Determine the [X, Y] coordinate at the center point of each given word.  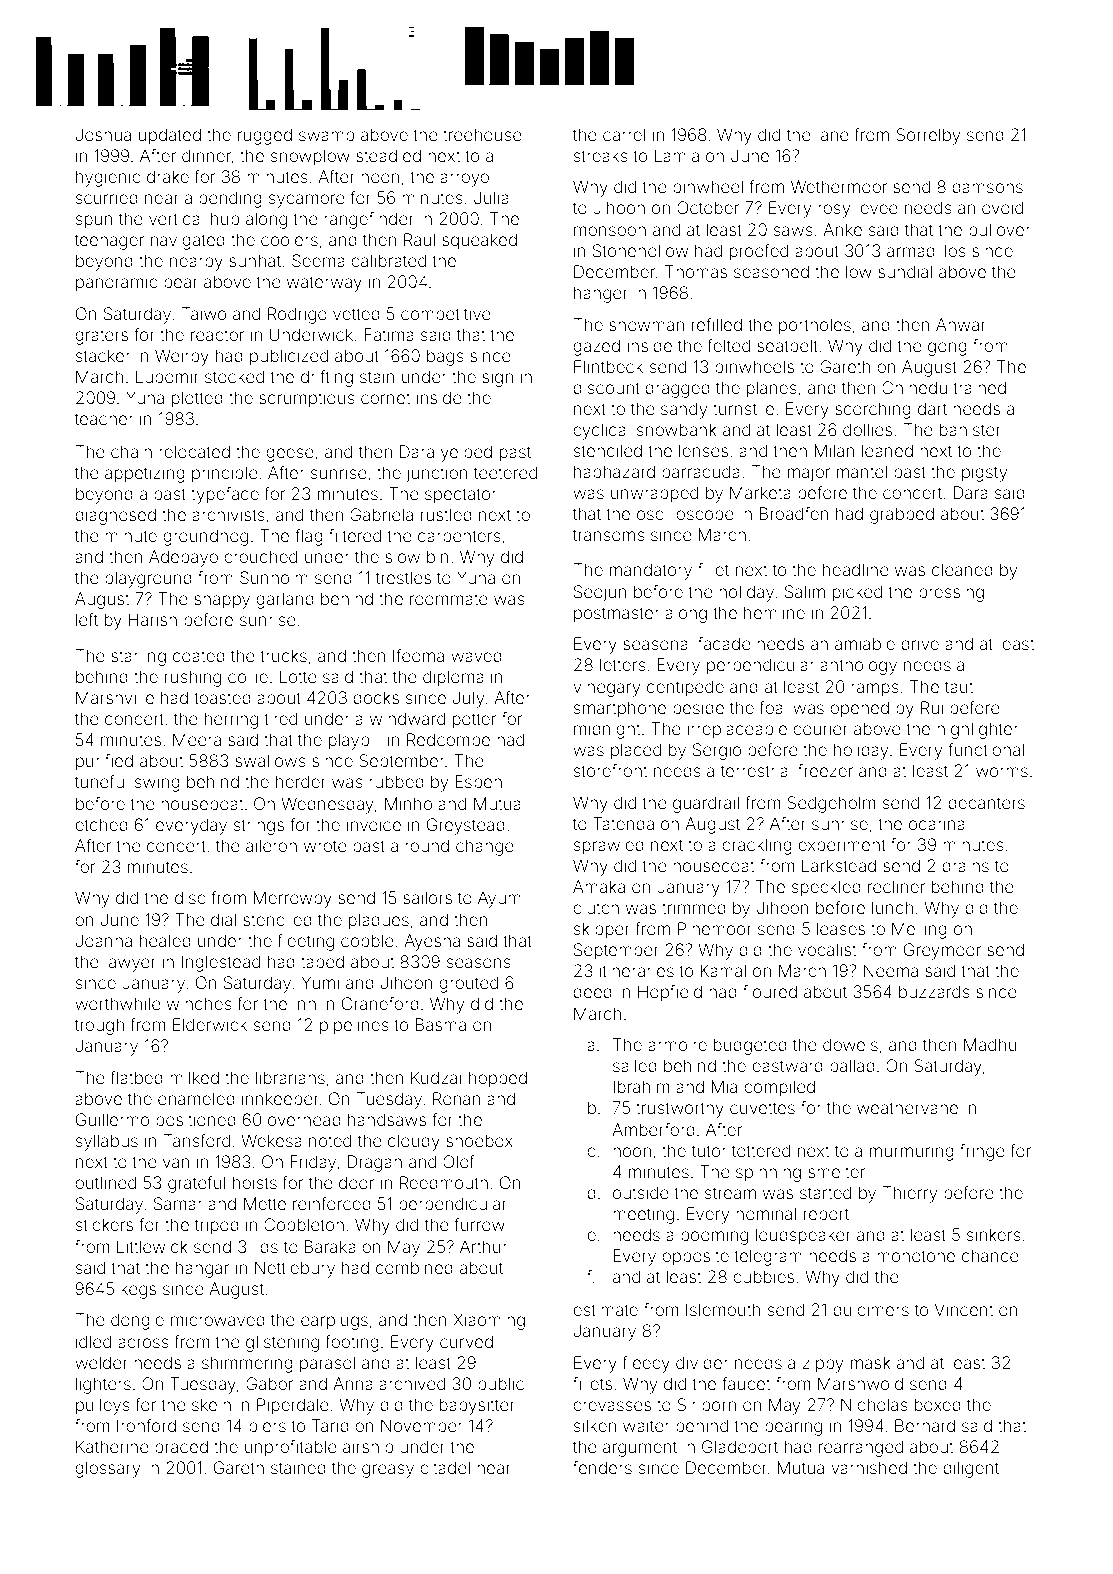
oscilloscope [685, 515]
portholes [815, 326]
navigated [188, 241]
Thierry [910, 1194]
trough [99, 1026]
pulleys [103, 1406]
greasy [388, 1471]
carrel [624, 134]
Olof [459, 1161]
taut [959, 687]
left [87, 619]
